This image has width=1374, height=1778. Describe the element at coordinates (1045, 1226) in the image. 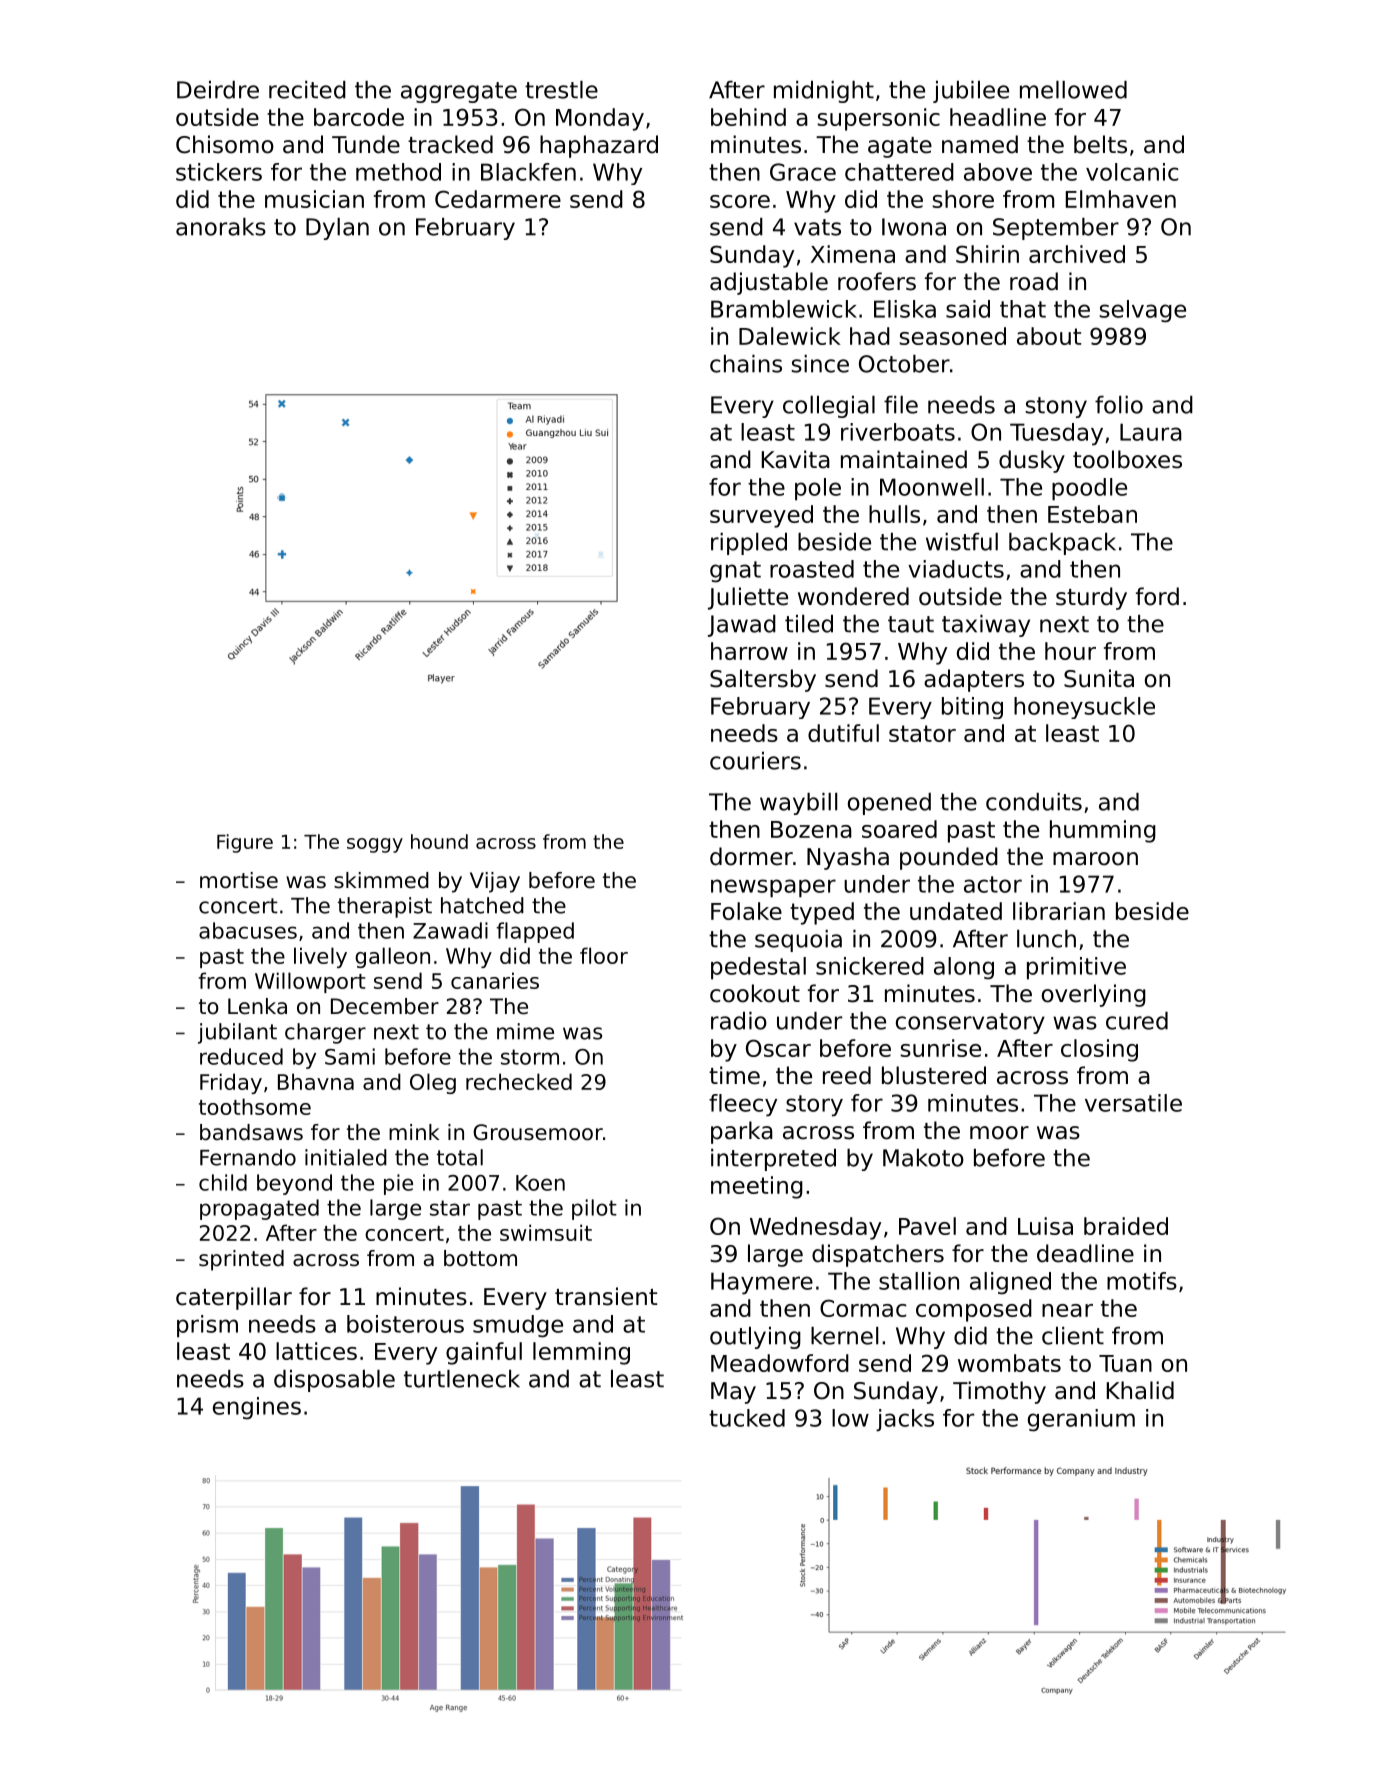

I see `Luisa` at that location.
